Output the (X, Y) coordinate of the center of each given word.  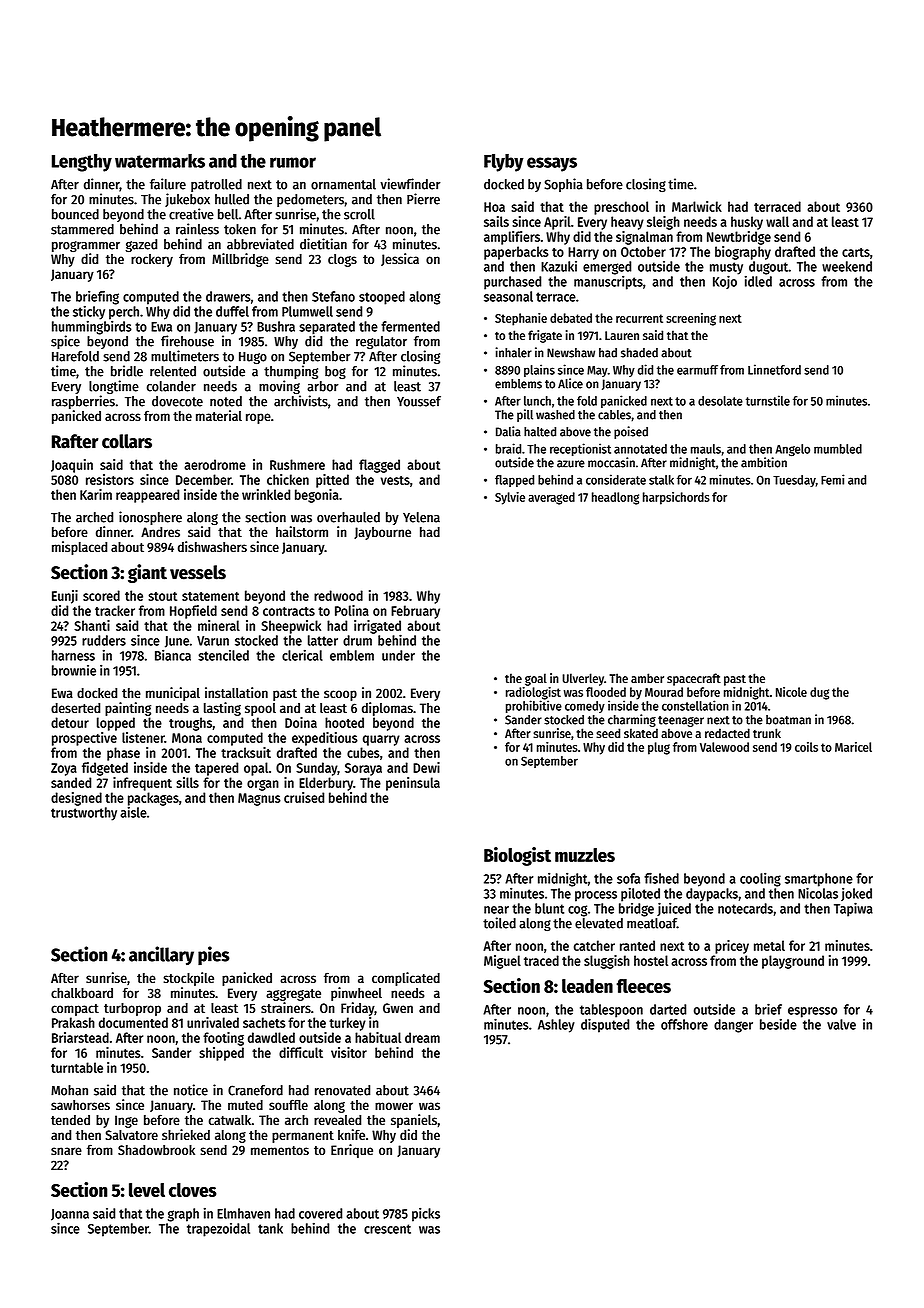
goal (536, 679)
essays (552, 164)
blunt (549, 908)
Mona (187, 738)
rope (258, 418)
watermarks (160, 161)
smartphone (819, 880)
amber (647, 678)
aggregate (293, 995)
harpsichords (676, 498)
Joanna (70, 1215)
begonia (317, 496)
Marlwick (697, 206)
